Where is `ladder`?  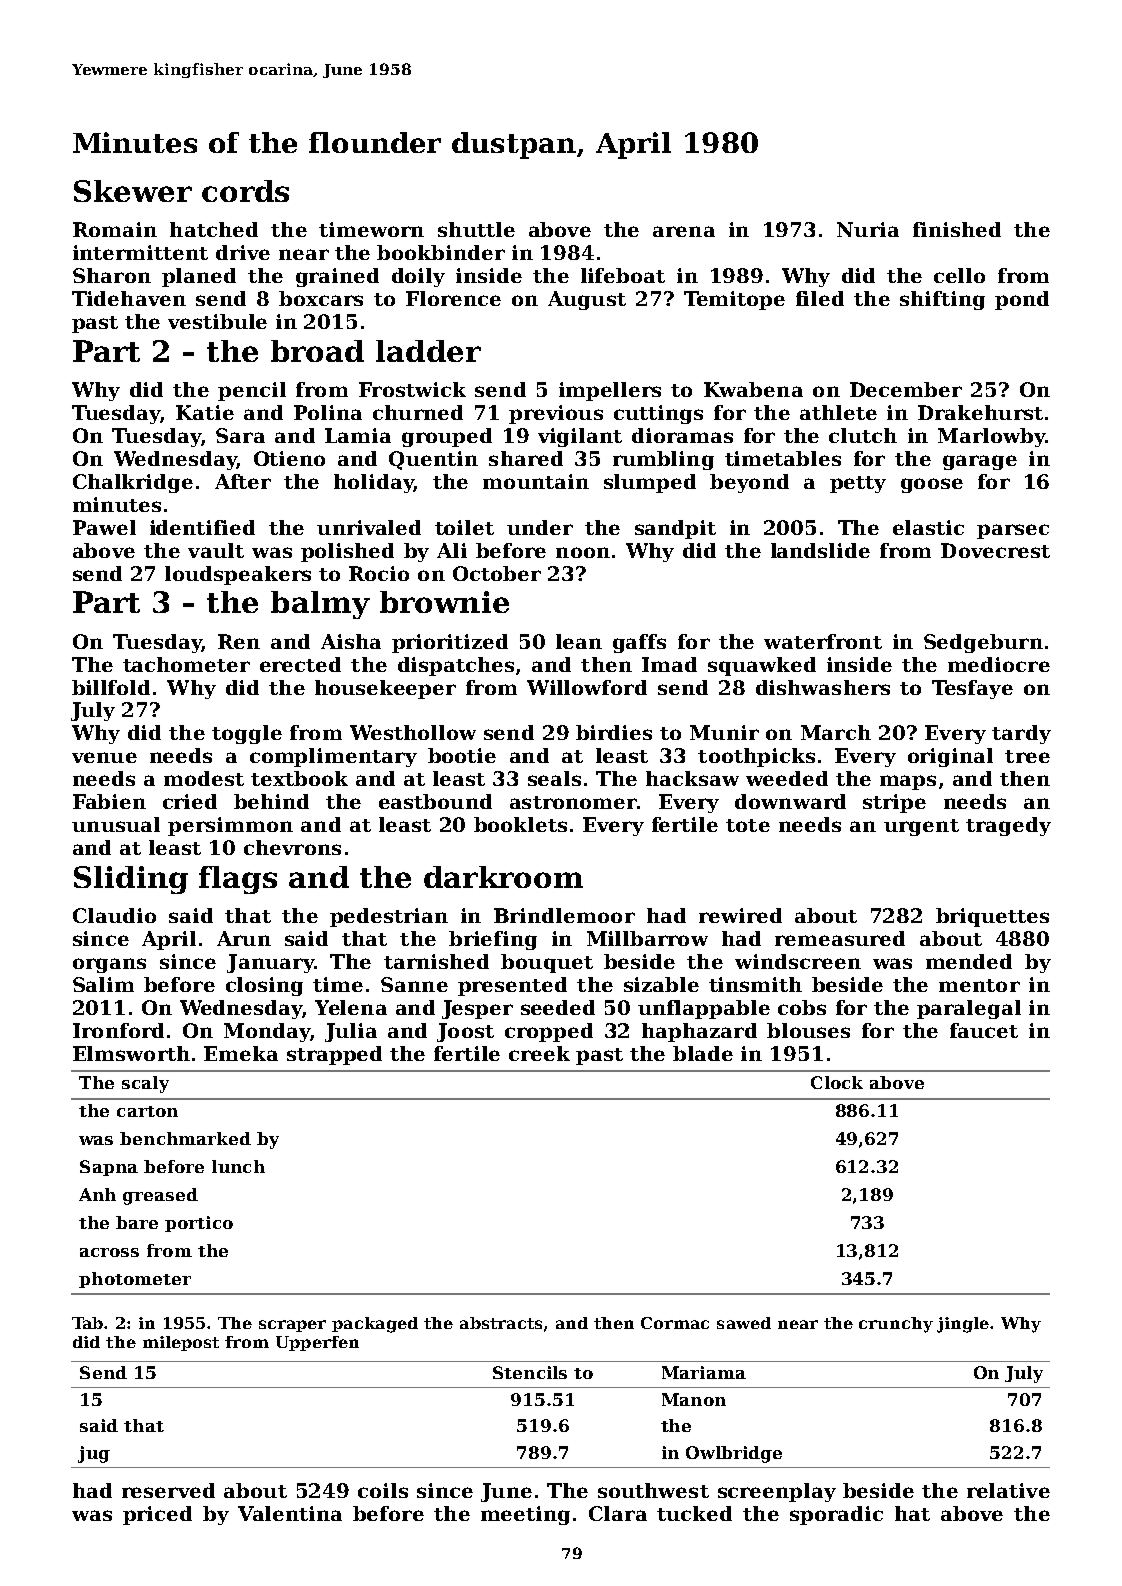 ladder is located at coordinates (428, 351).
